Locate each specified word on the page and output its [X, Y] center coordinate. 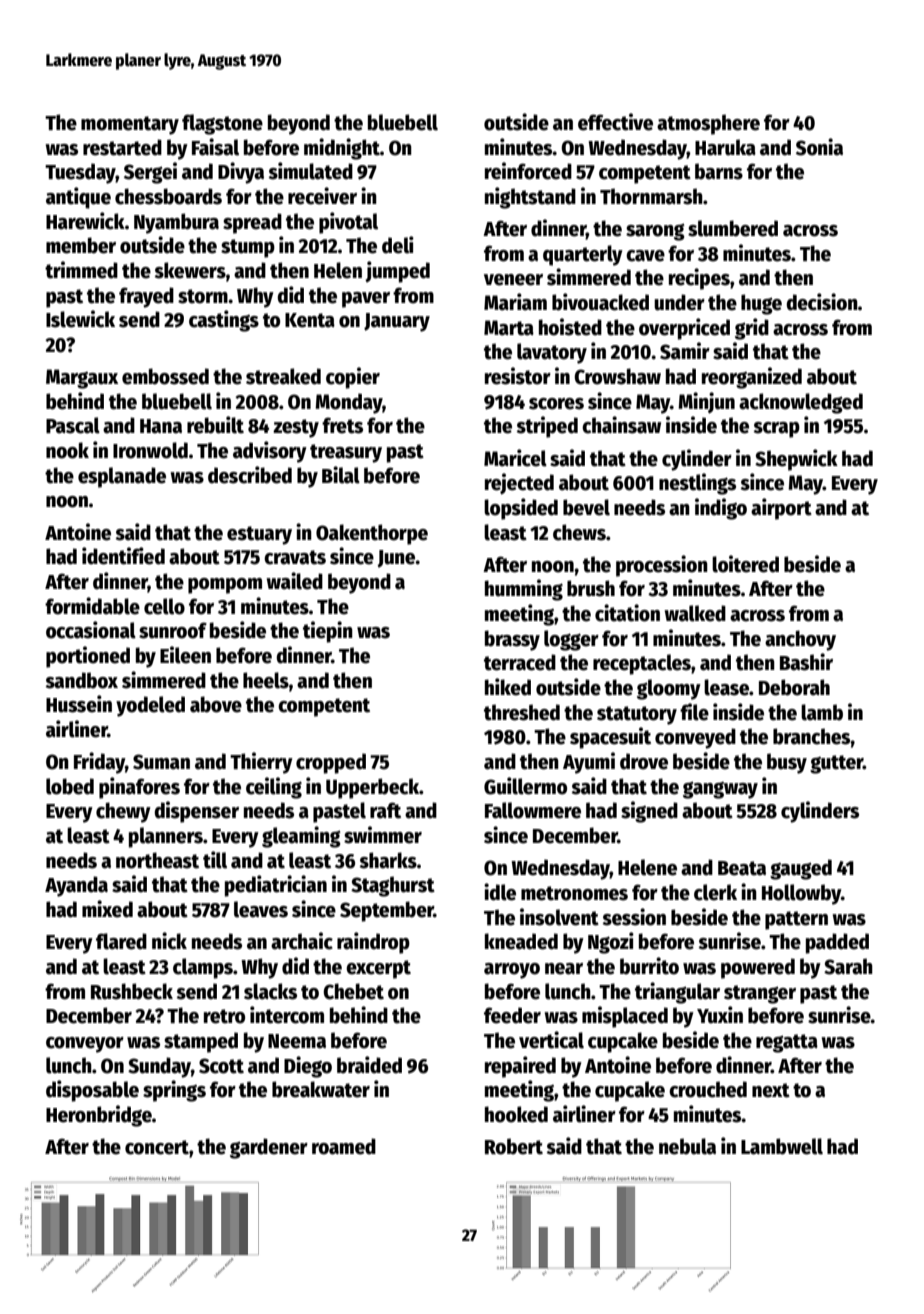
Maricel [515, 458]
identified [123, 556]
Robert [514, 1146]
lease [726, 687]
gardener [269, 1148]
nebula [687, 1146]
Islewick [80, 319]
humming [524, 590]
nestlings [697, 484]
